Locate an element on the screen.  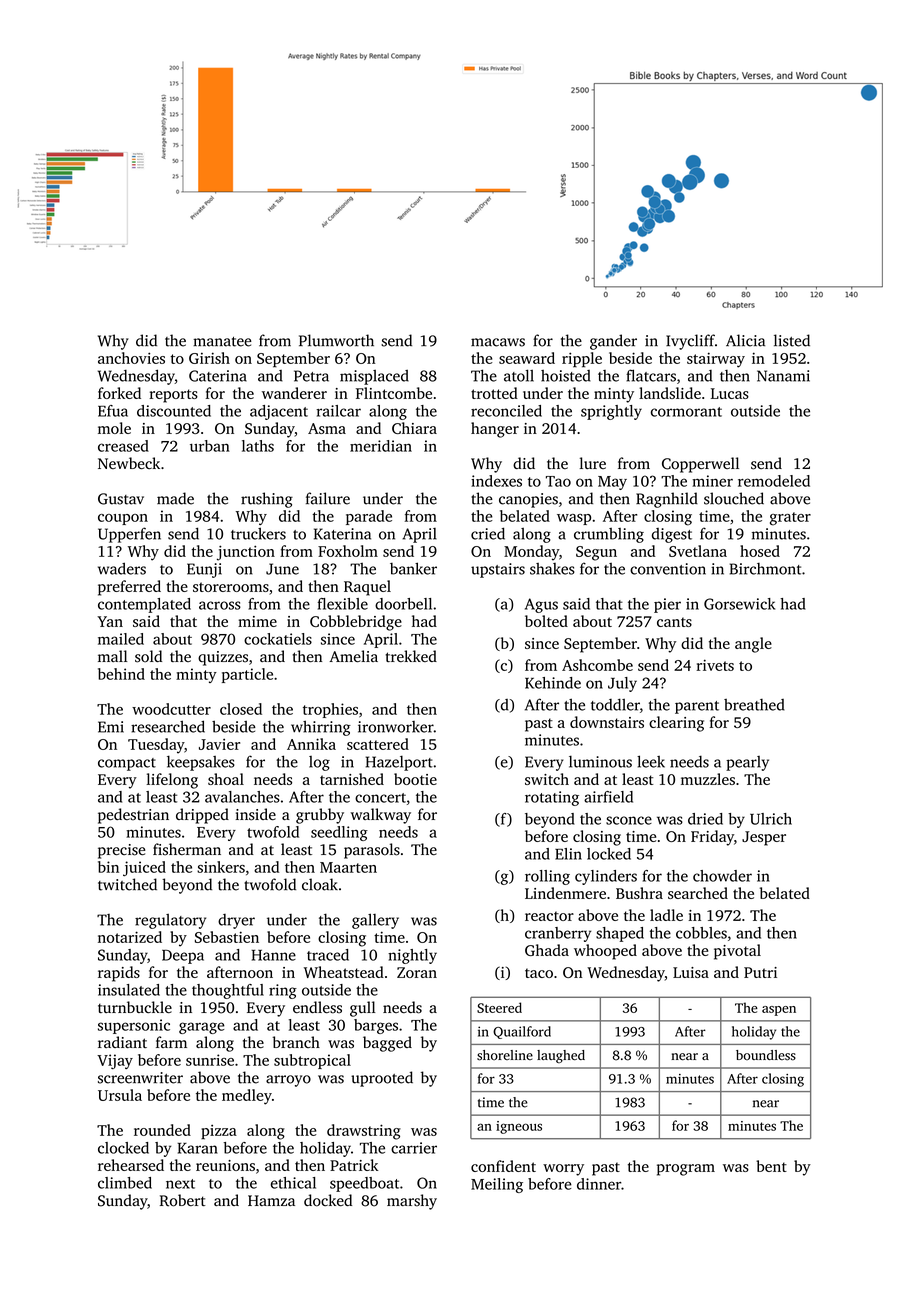
confident is located at coordinates (503, 1166).
